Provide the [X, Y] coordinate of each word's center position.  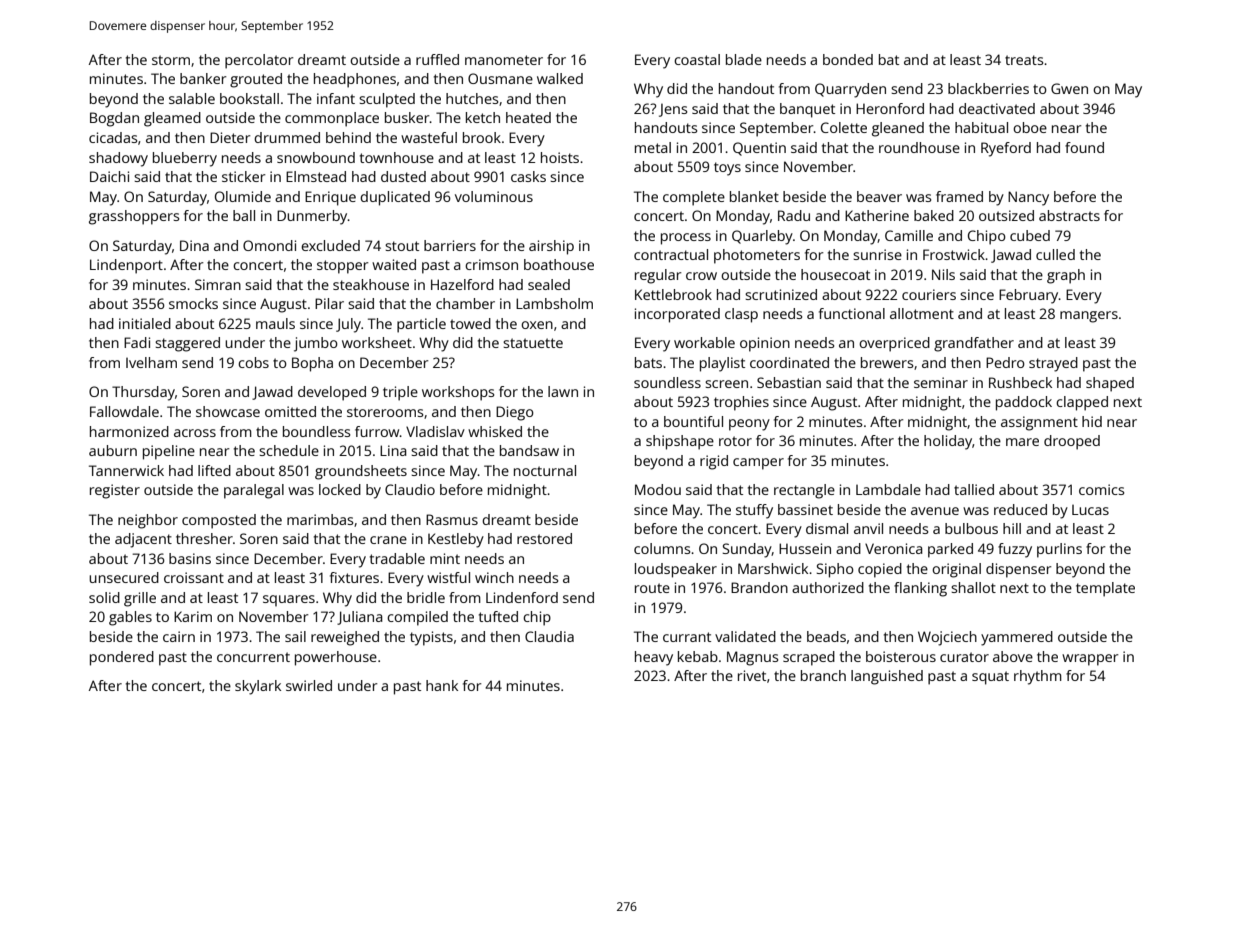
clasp [741, 315]
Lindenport [126, 266]
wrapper [1090, 660]
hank [442, 685]
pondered [122, 658]
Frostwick [954, 254]
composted [219, 521]
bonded [848, 59]
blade [744, 59]
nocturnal [545, 470]
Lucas [1090, 510]
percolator [259, 61]
